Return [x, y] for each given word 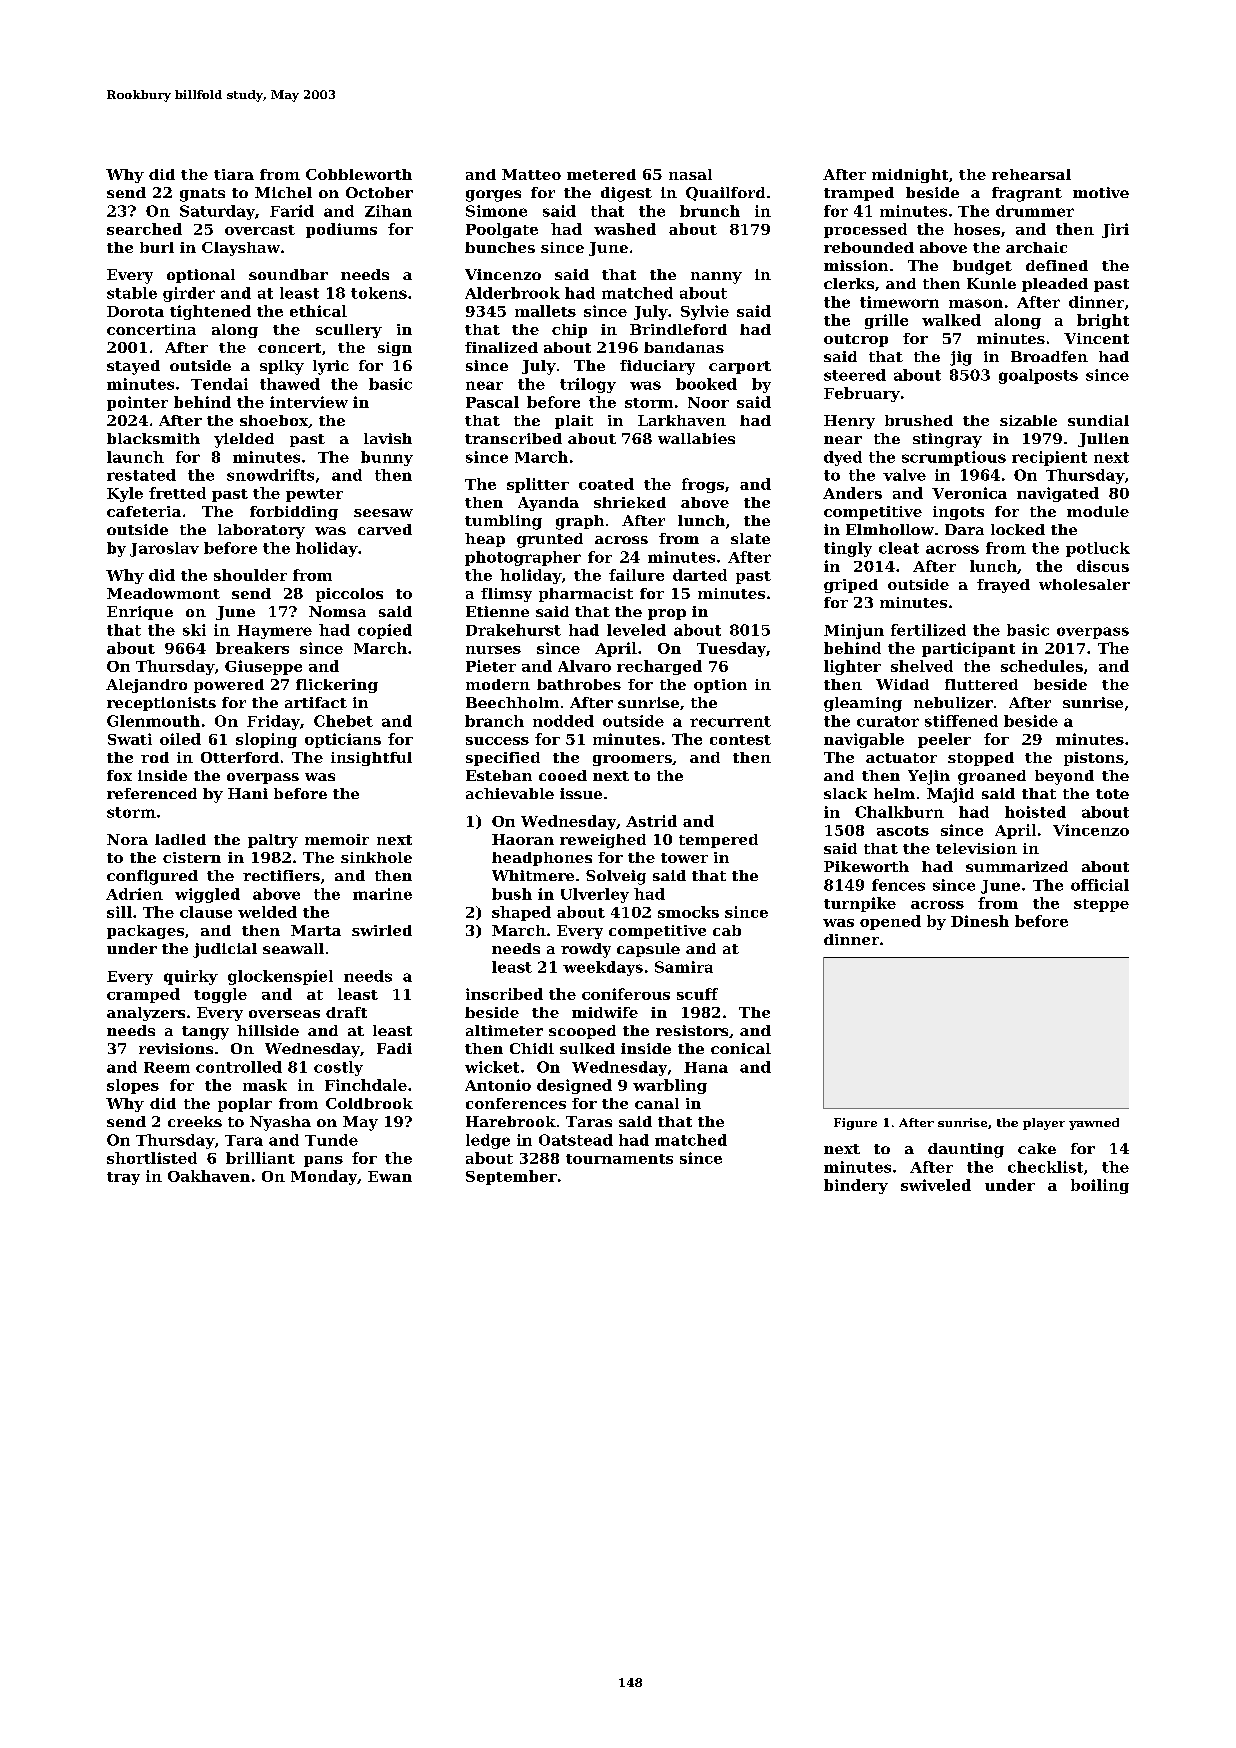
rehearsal [1031, 174]
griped [851, 586]
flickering [337, 686]
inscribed [504, 994]
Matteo [531, 174]
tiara [234, 174]
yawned [1094, 1124]
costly [338, 1068]
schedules [1042, 666]
